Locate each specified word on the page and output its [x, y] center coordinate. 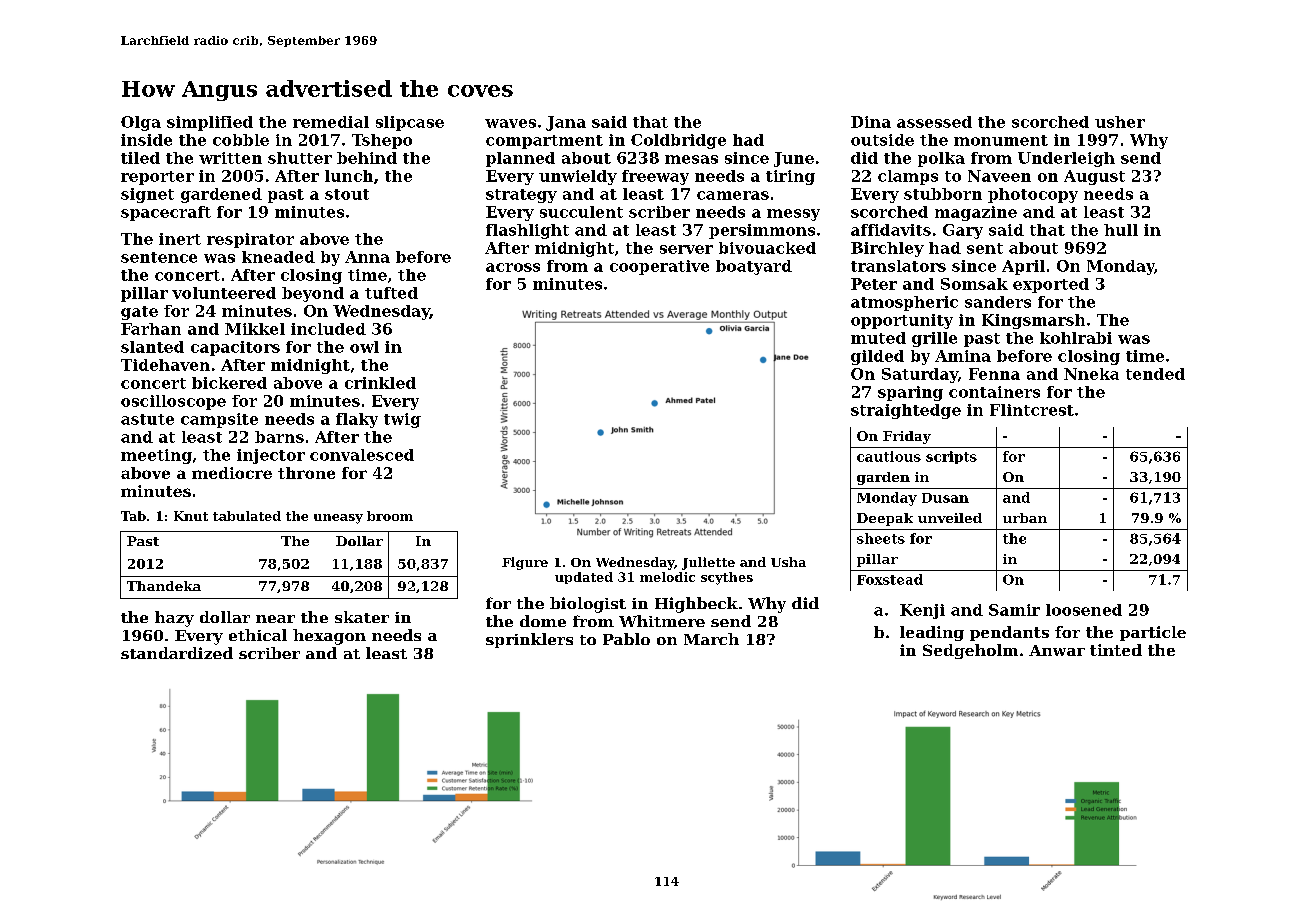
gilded [877, 357]
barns [279, 437]
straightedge [906, 411]
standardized [177, 653]
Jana [566, 123]
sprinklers [529, 640]
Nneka [1091, 374]
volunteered [224, 293]
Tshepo [382, 141]
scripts [951, 457]
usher [1120, 122]
